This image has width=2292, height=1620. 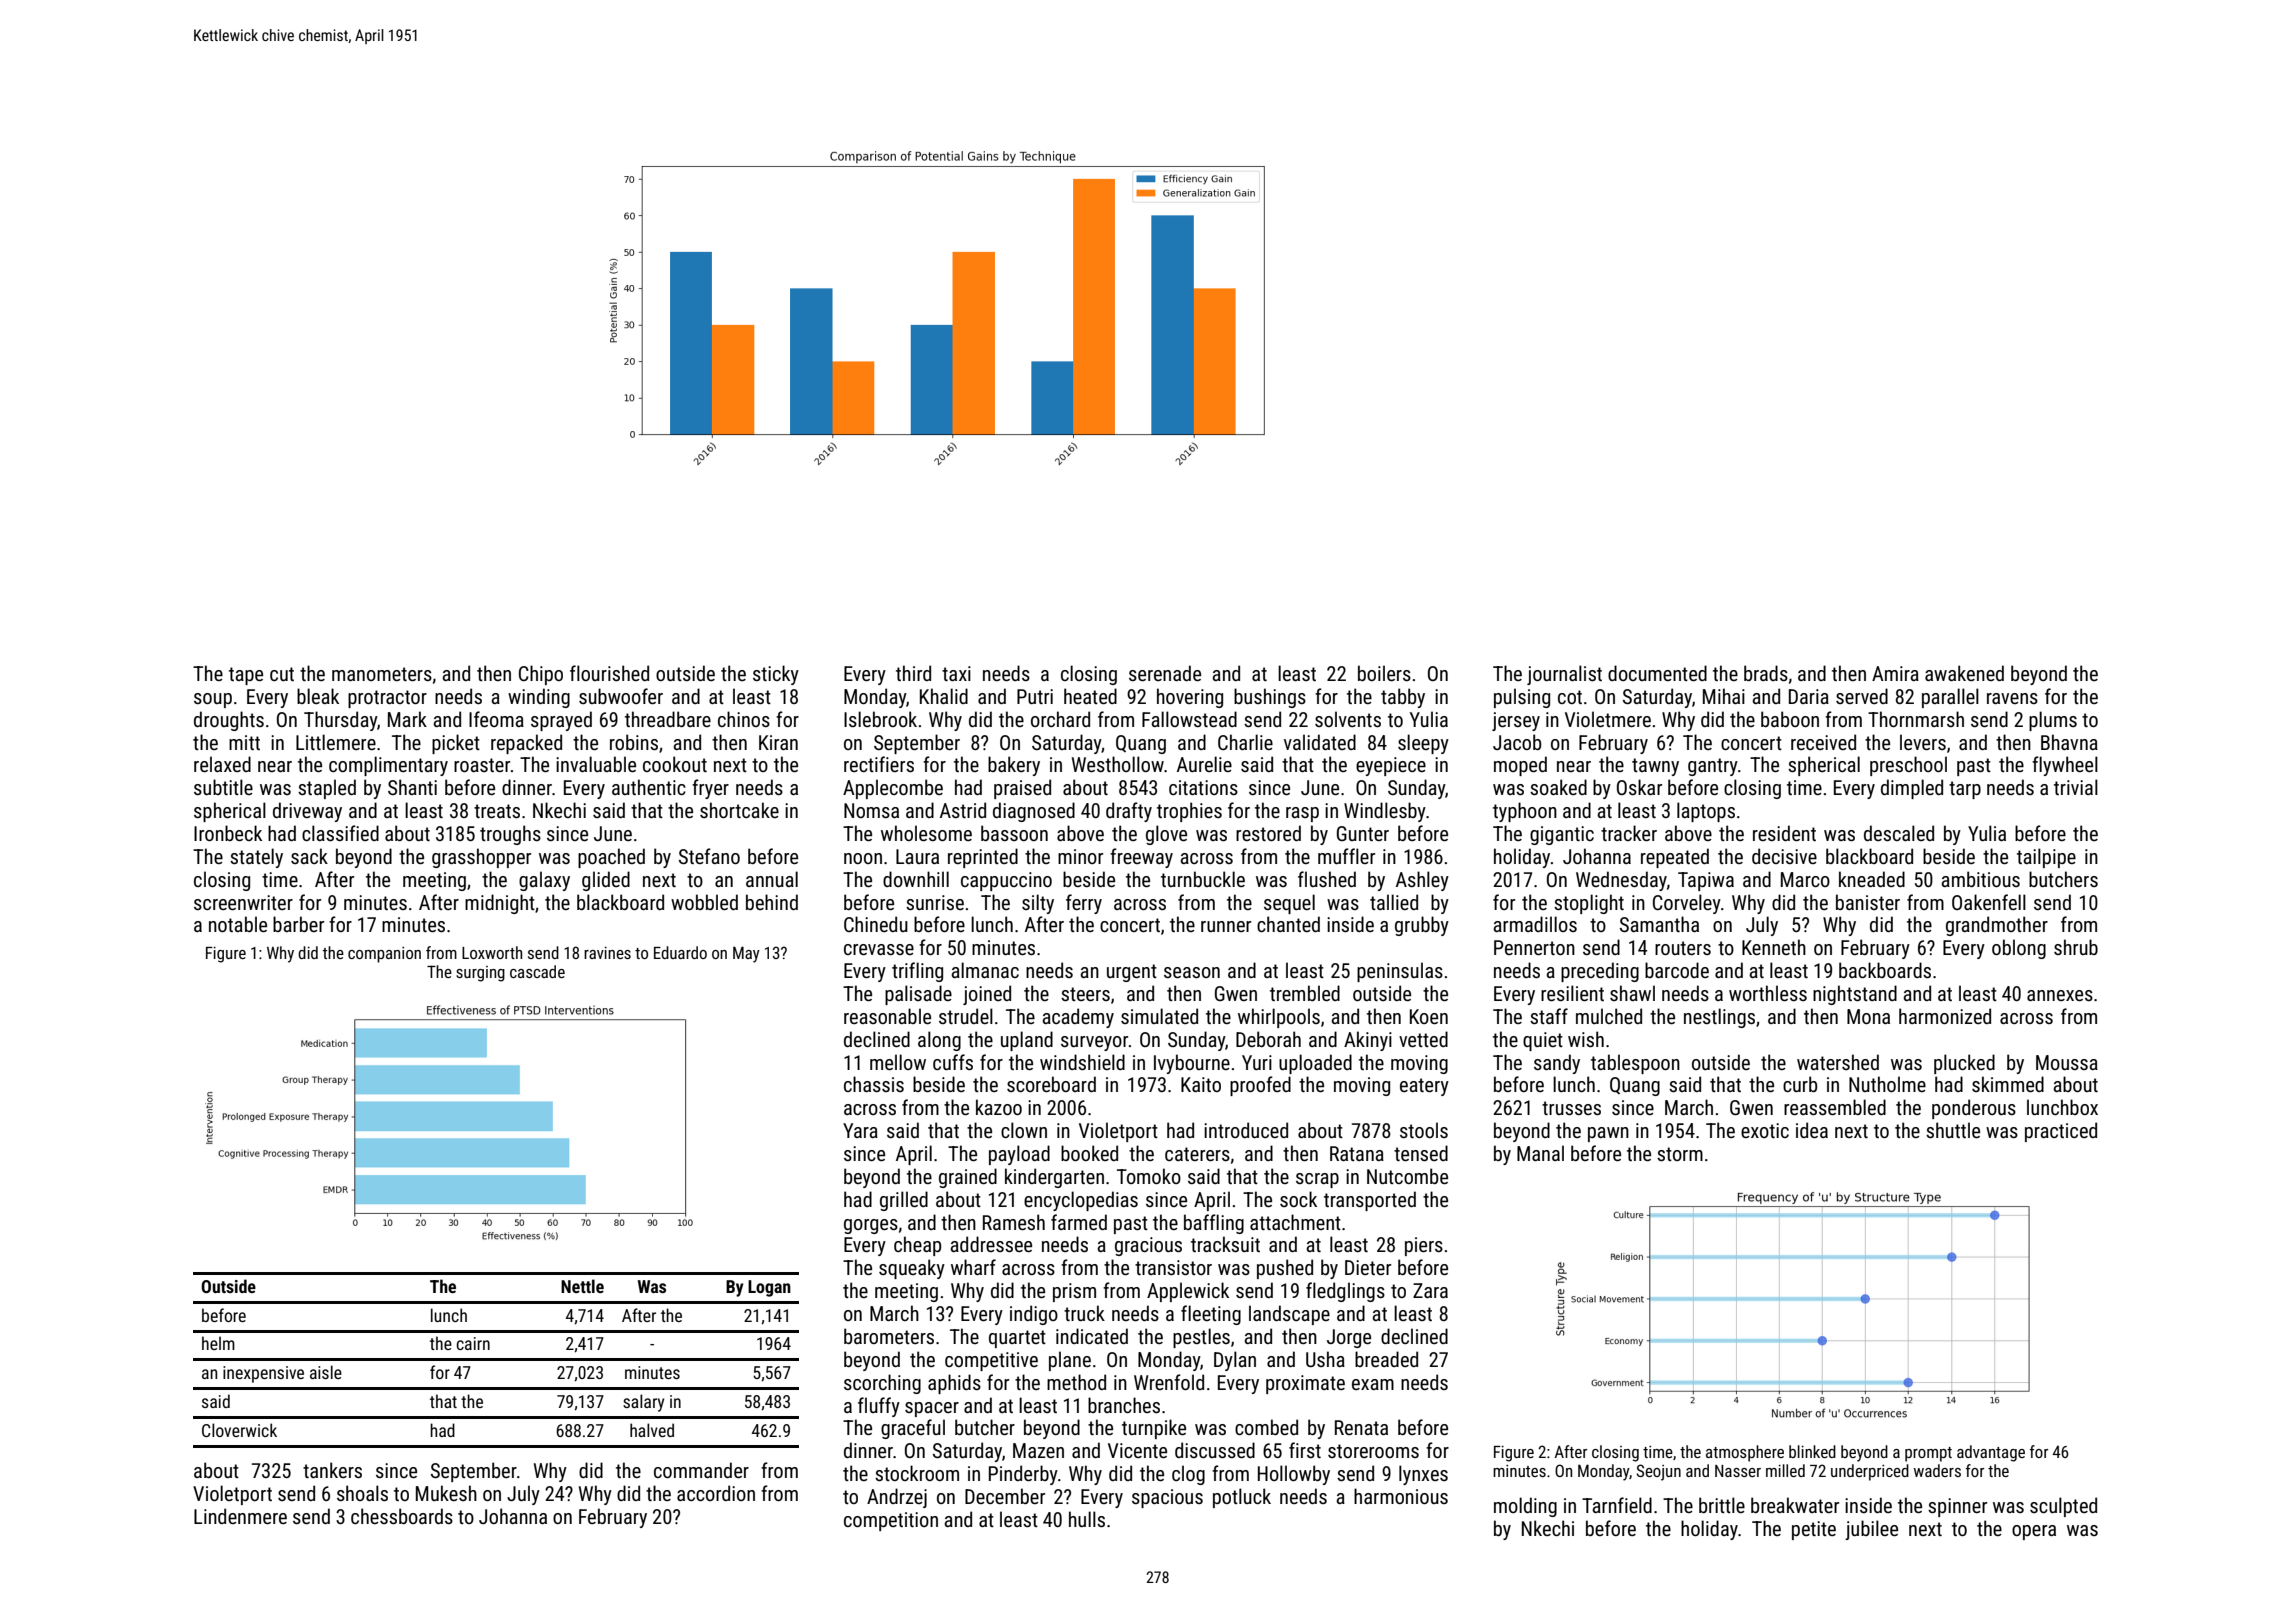 I want to click on Moussa, so click(x=2067, y=1062).
